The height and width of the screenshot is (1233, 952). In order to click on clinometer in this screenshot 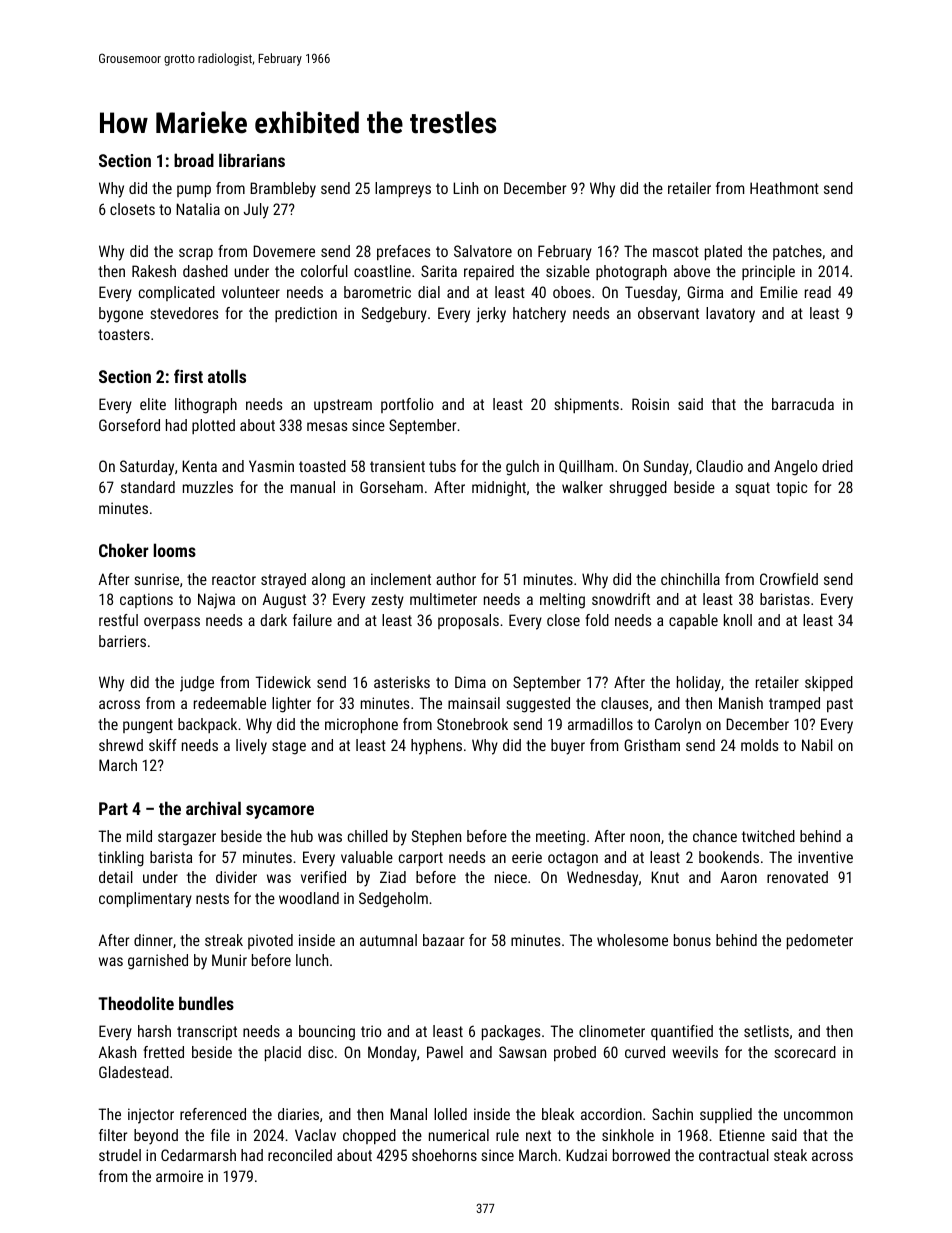, I will do `click(612, 1031)`.
